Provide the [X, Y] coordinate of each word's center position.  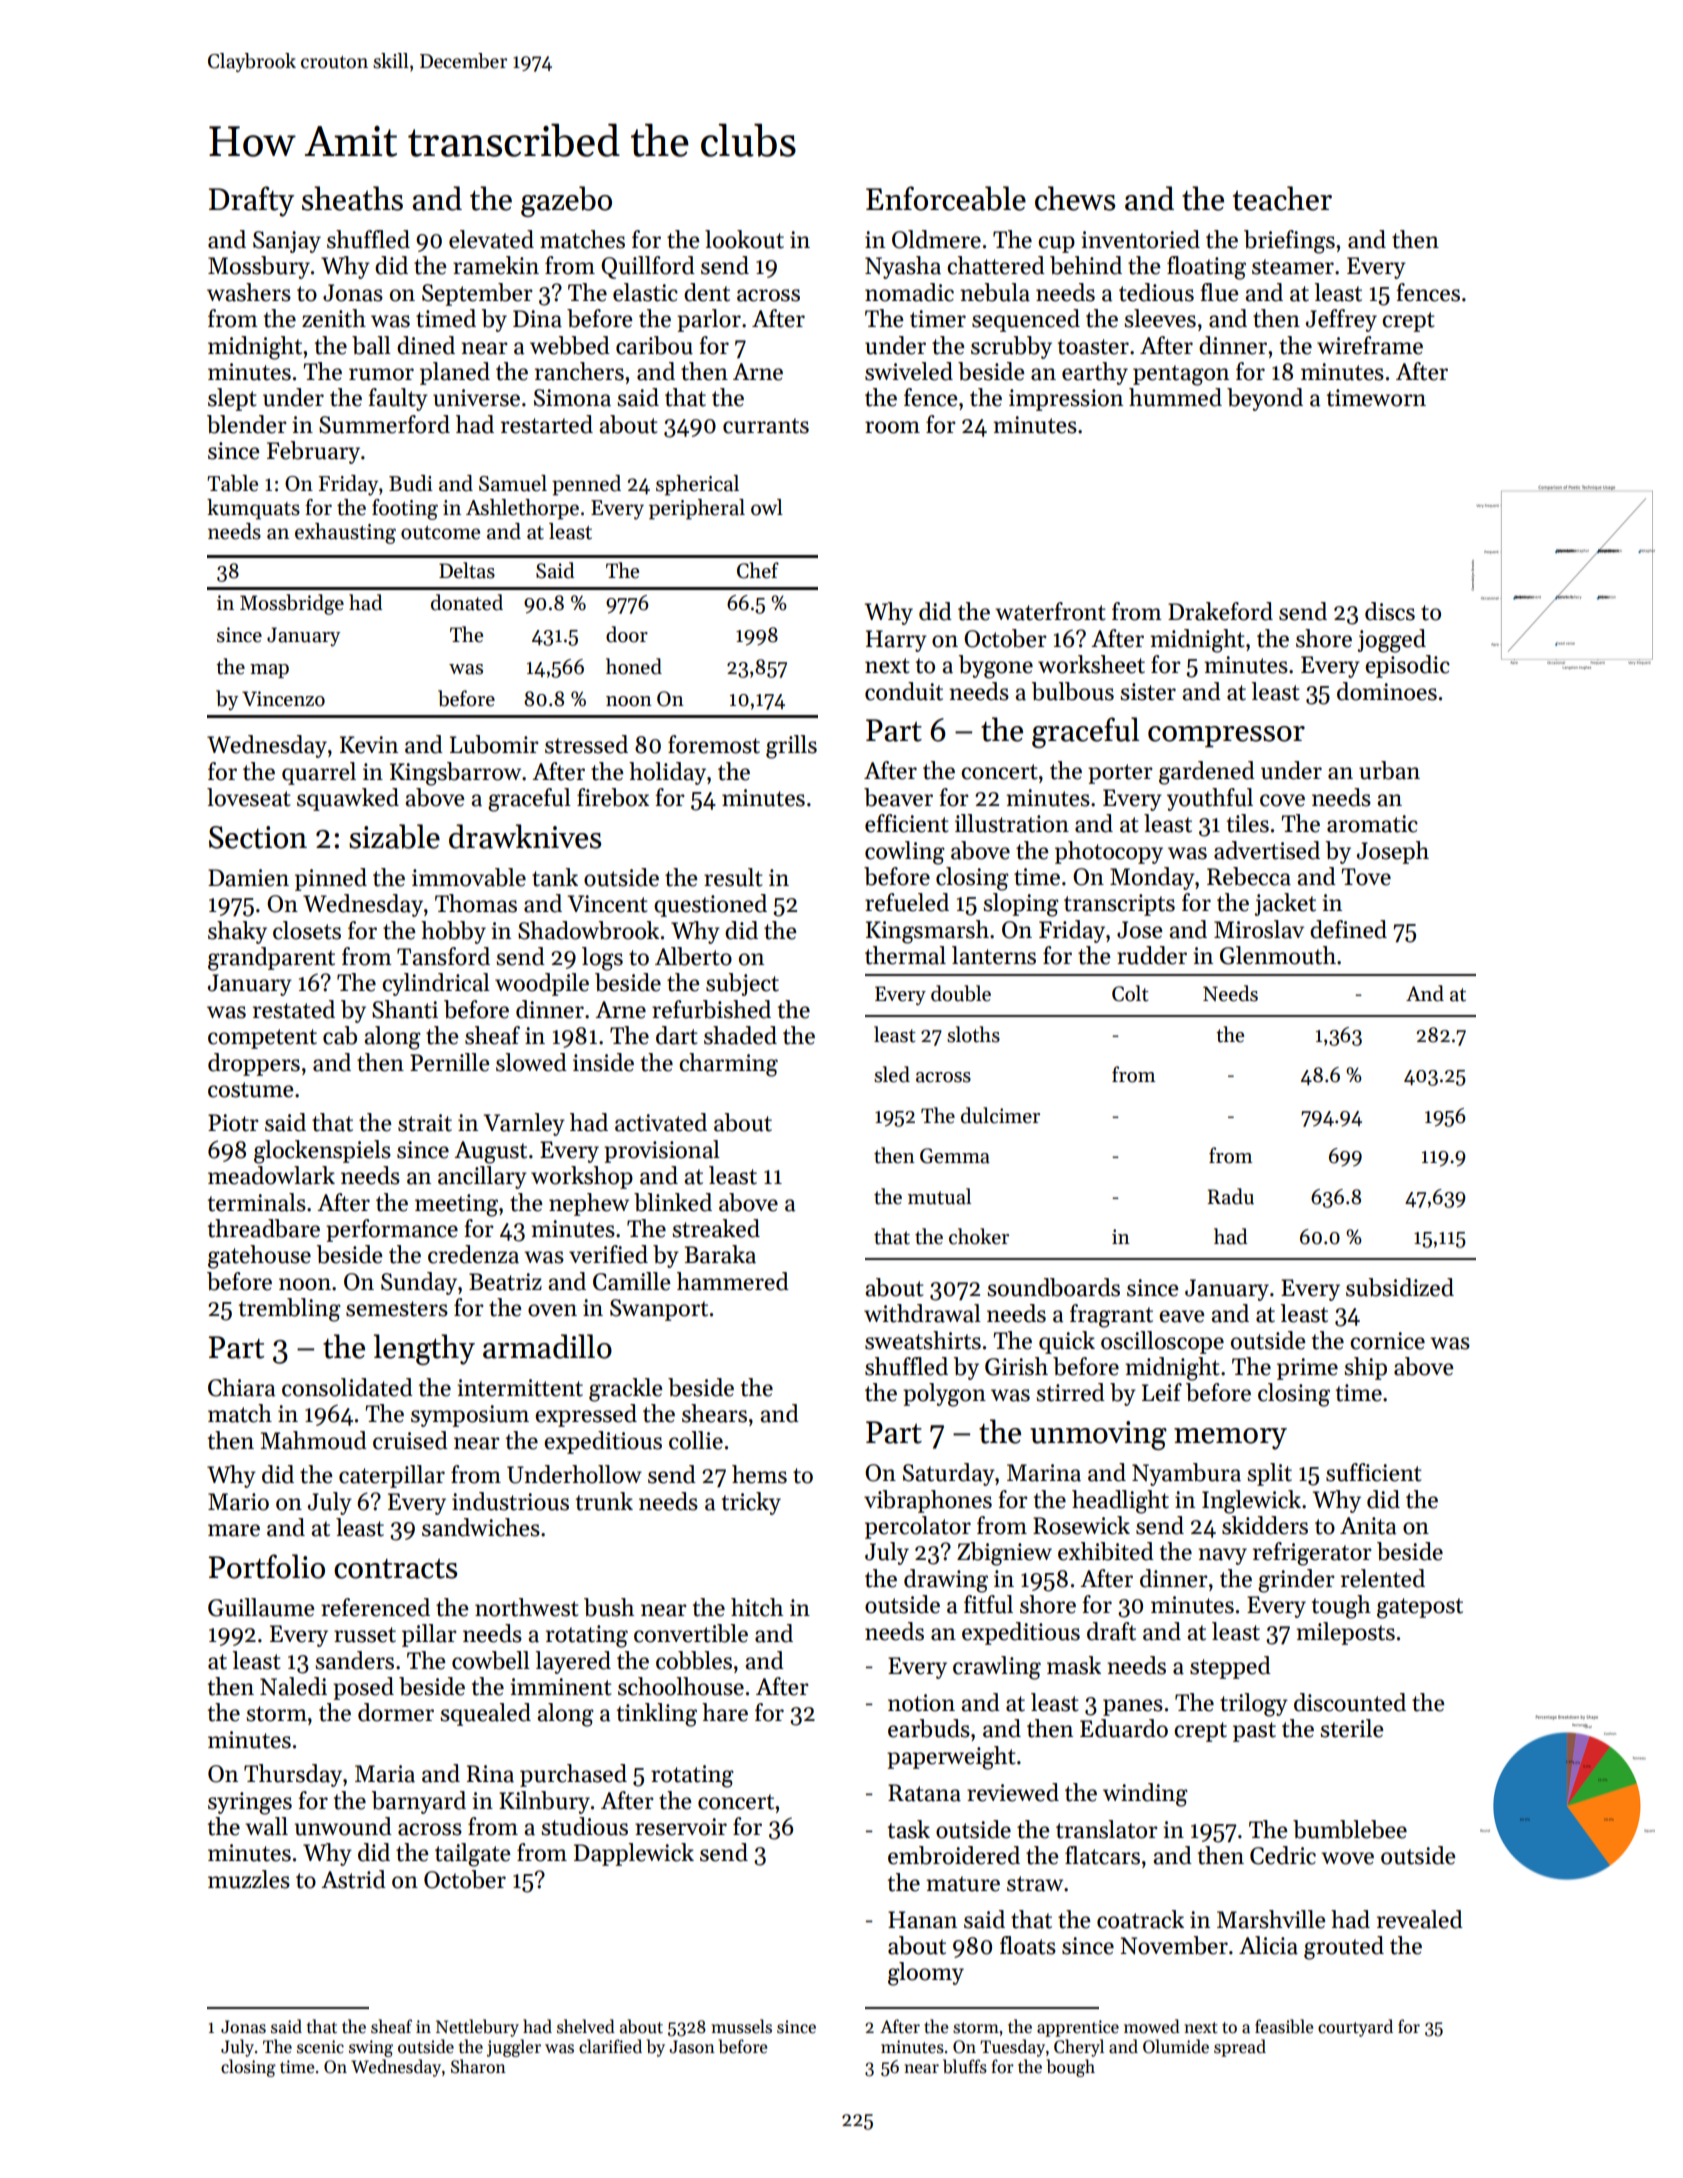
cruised [410, 1440]
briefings [1289, 242]
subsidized [1400, 1287]
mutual [939, 1196]
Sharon [478, 2066]
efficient [907, 823]
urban [1389, 770]
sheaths [352, 198]
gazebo [566, 201]
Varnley [524, 1124]
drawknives [525, 836]
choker [979, 1236]
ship [1365, 1368]
